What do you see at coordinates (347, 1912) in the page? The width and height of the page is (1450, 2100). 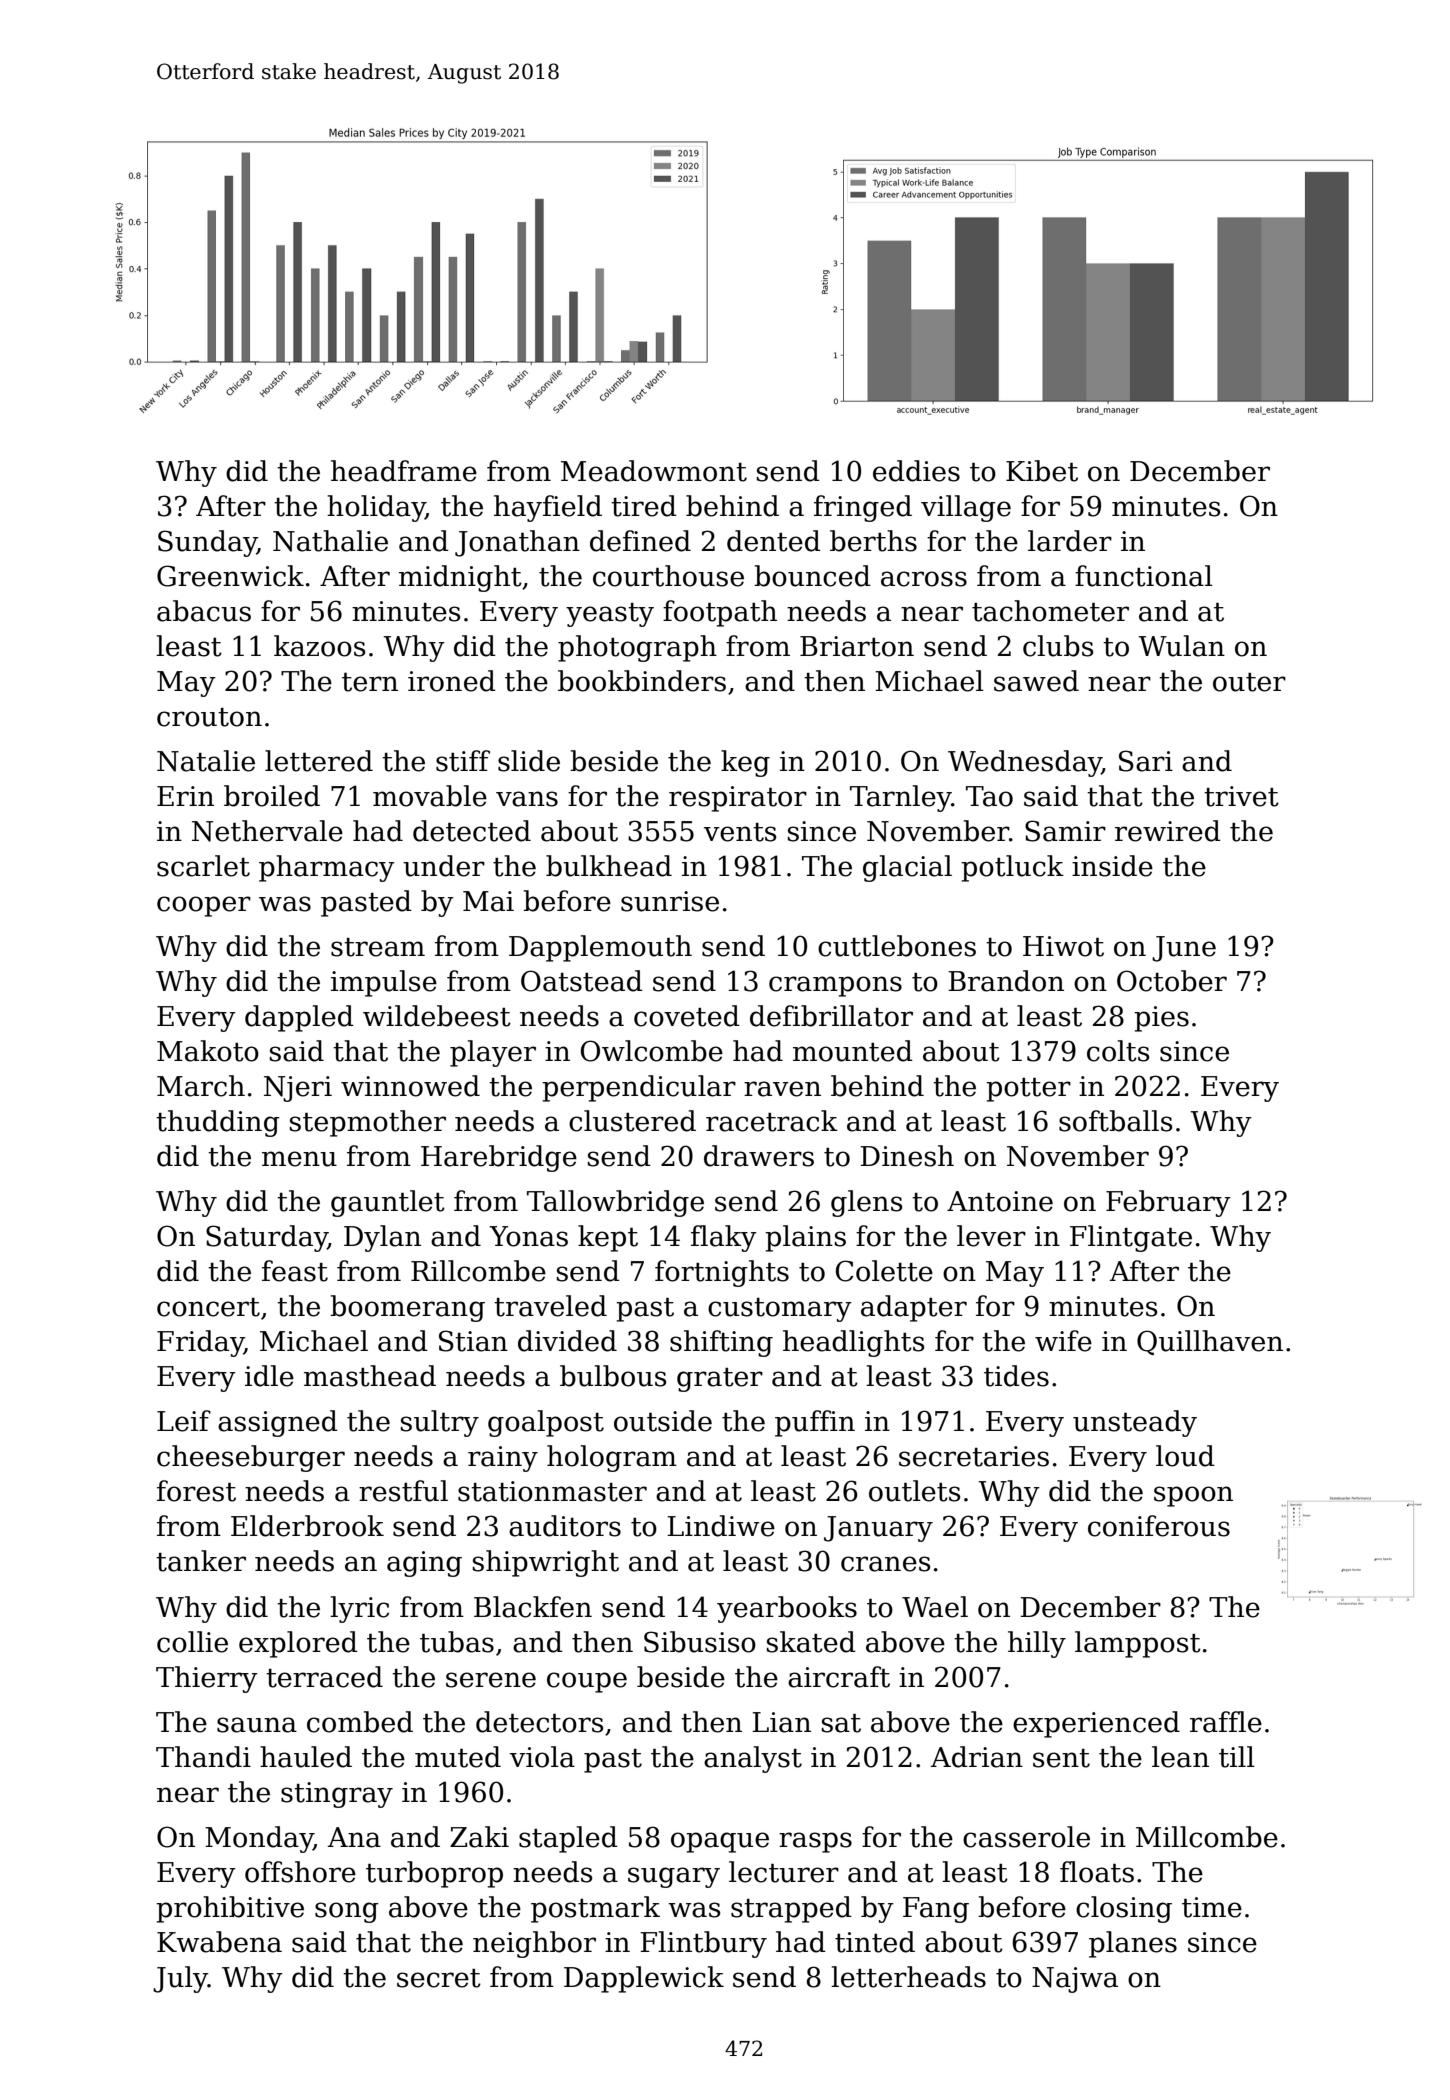 I see `song` at bounding box center [347, 1912].
